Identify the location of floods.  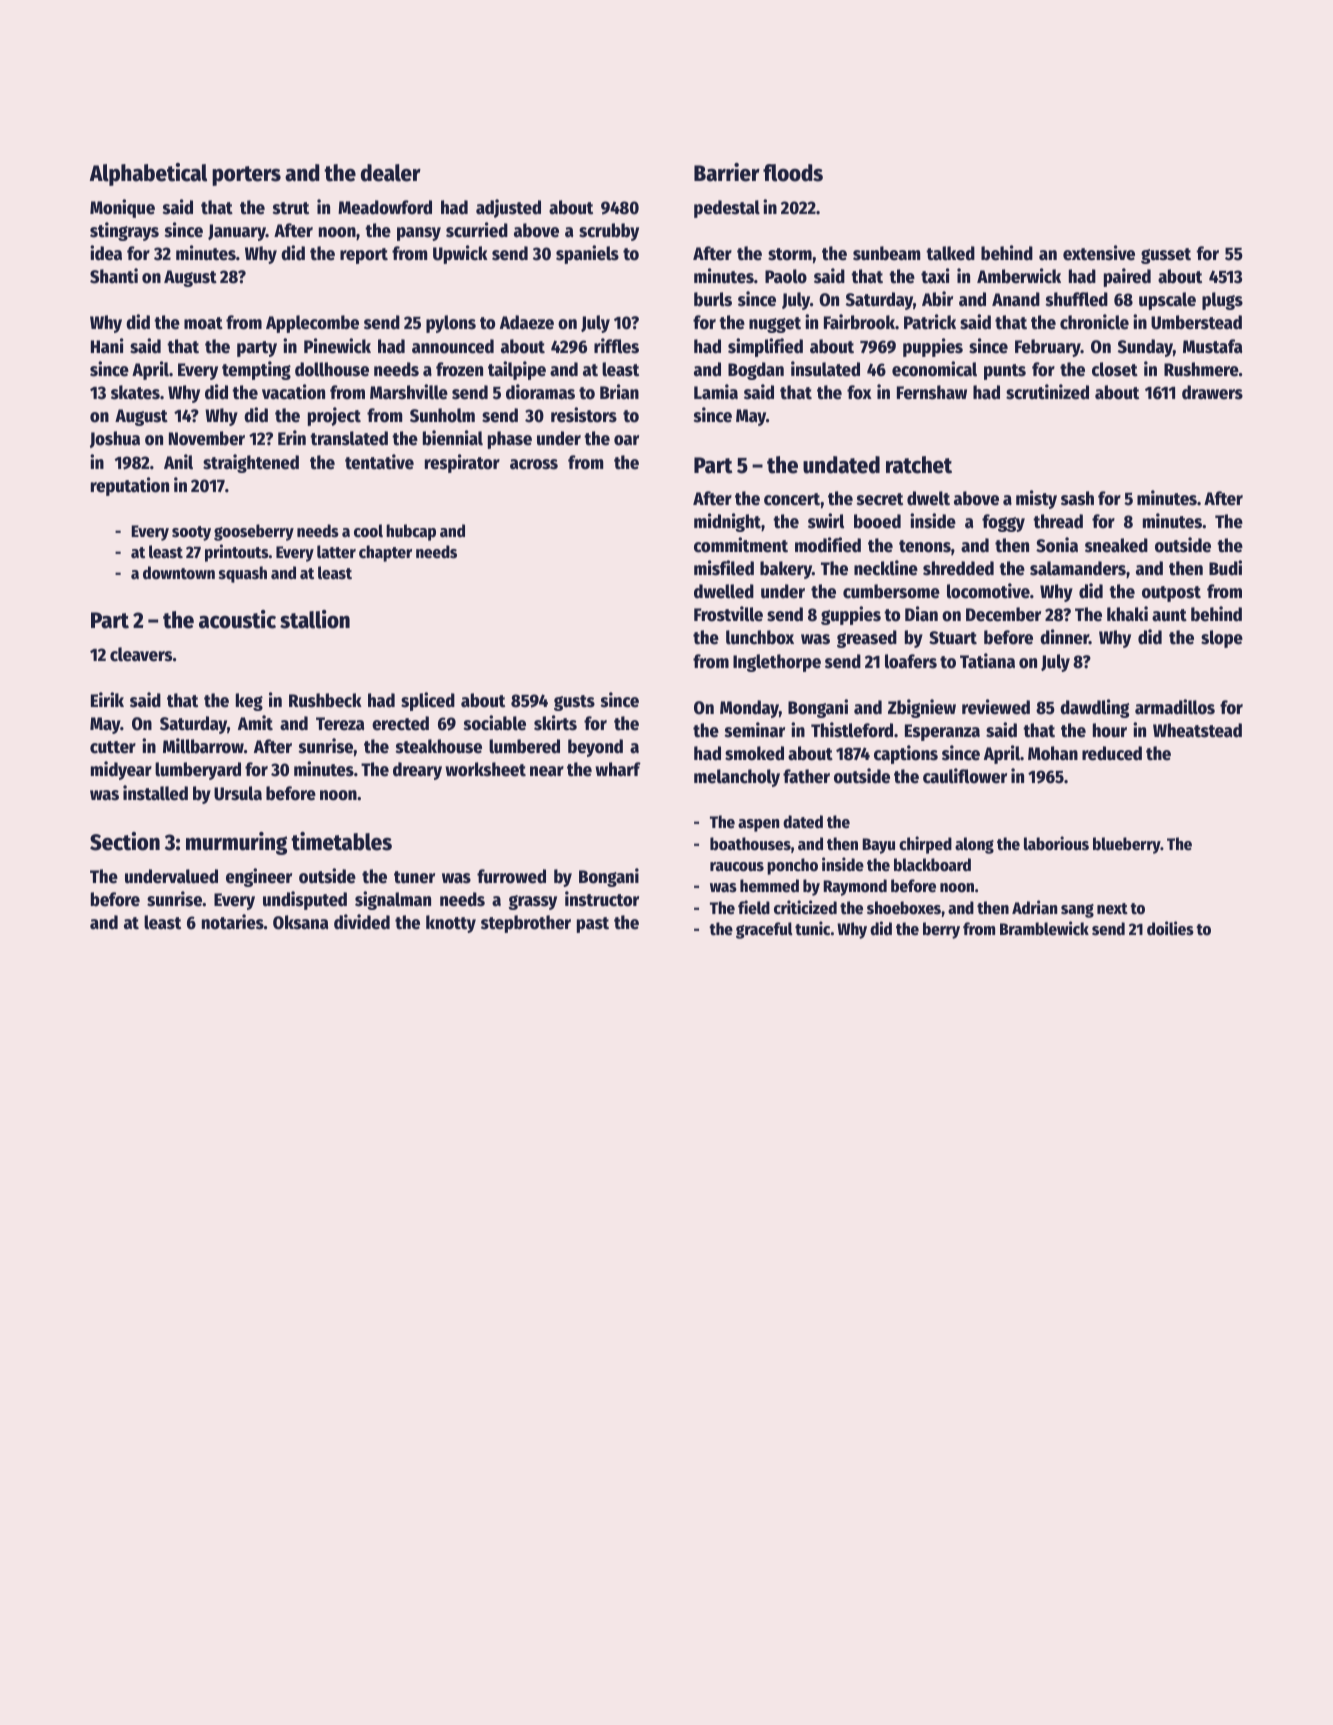
(793, 173).
